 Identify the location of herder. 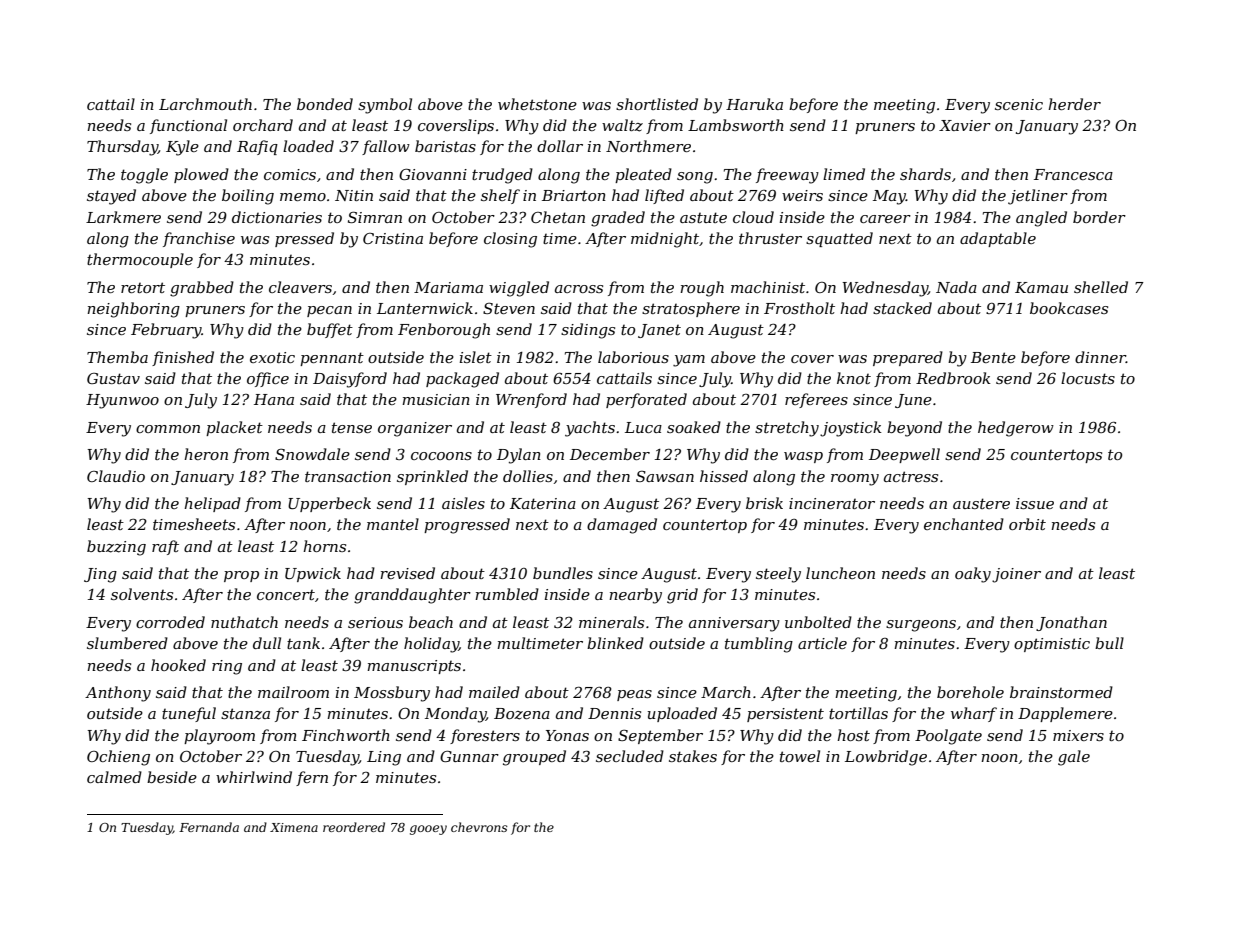
(1074, 104).
